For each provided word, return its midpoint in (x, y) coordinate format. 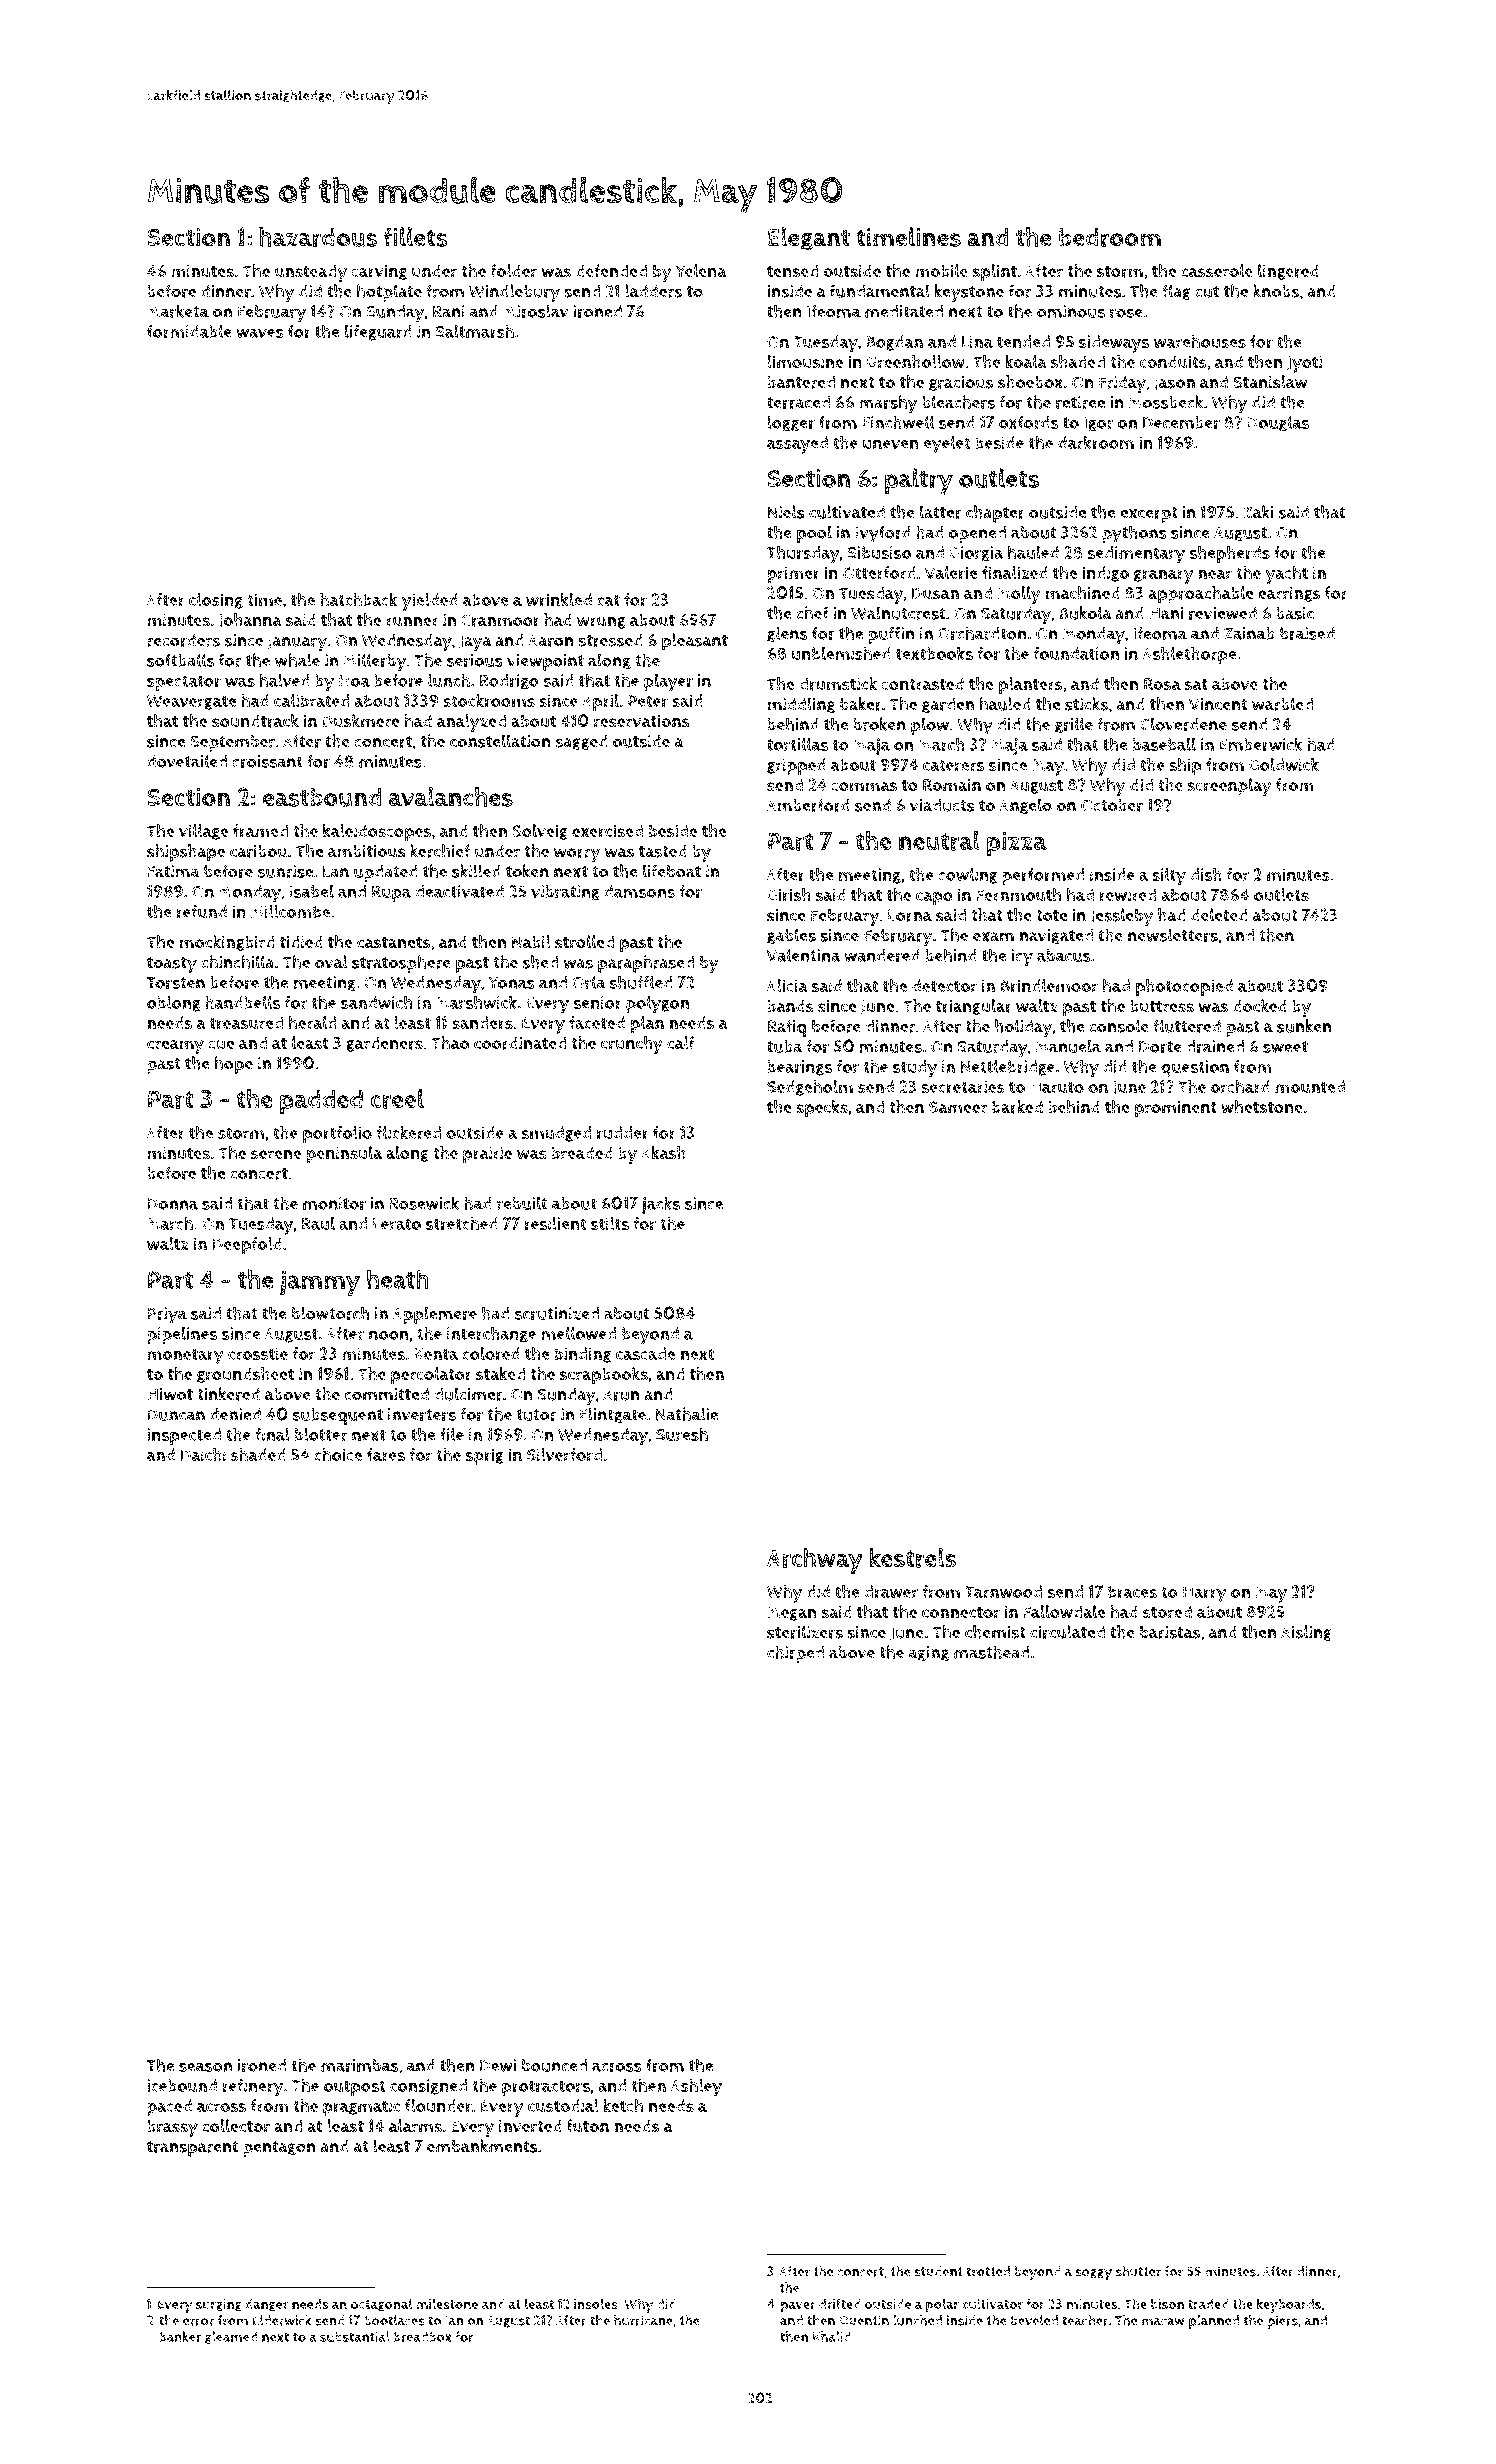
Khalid (832, 2336)
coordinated (520, 1043)
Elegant (809, 239)
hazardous (318, 237)
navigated (1056, 937)
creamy (175, 1047)
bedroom (1110, 237)
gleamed (231, 2337)
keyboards (1289, 2305)
